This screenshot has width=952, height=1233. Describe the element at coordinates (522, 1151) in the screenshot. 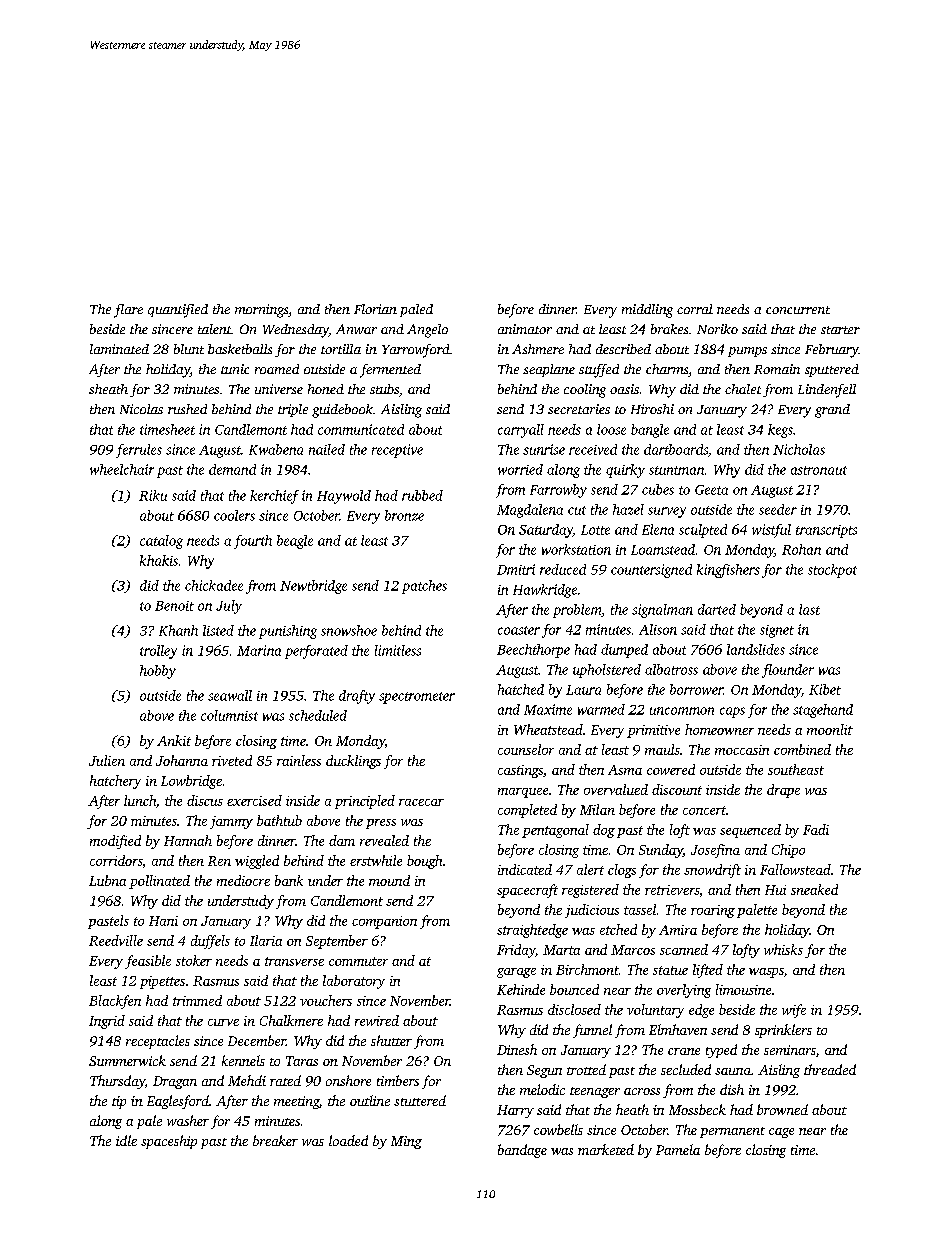

I see `bandage` at that location.
